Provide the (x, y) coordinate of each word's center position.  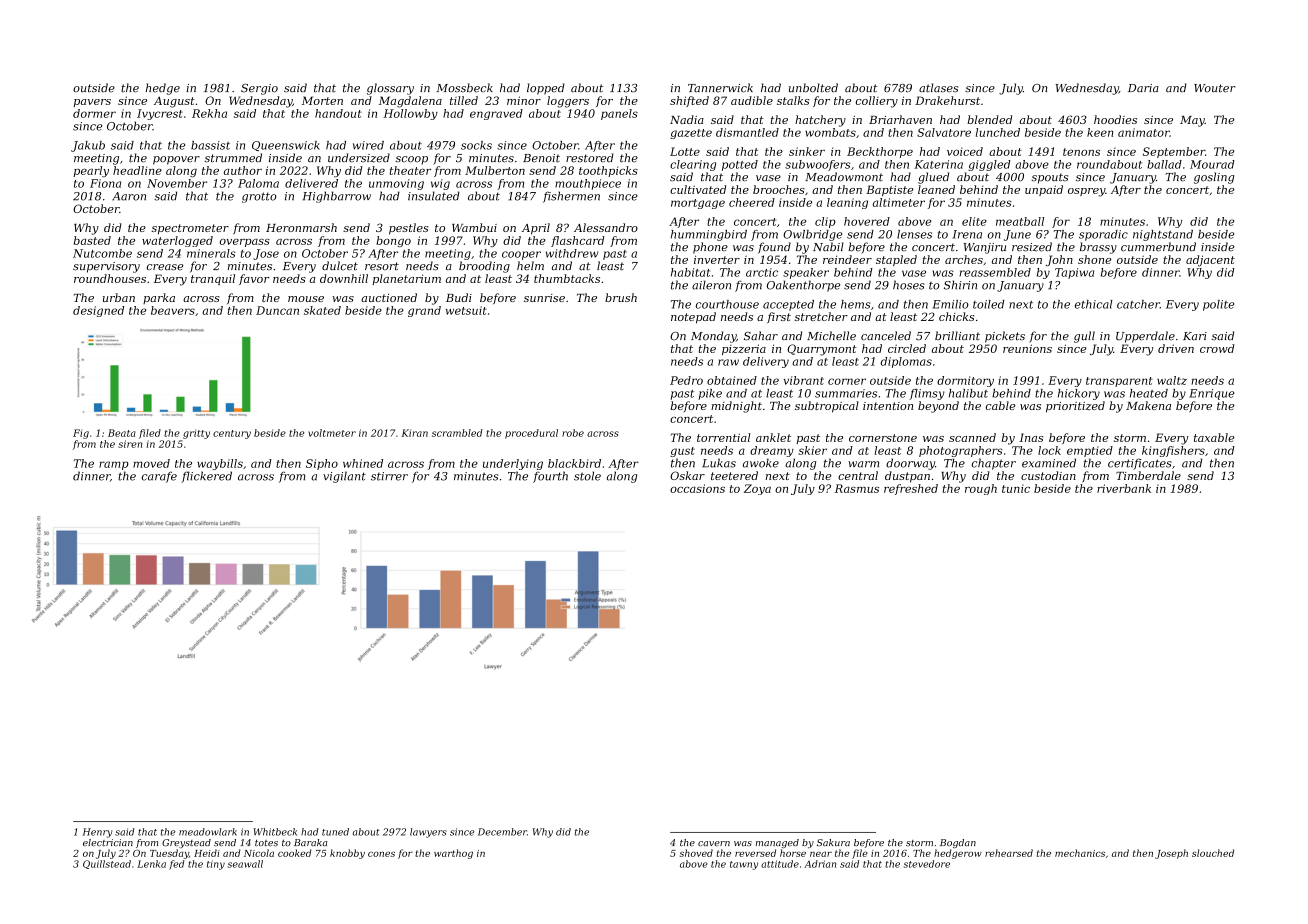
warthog (453, 854)
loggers (568, 102)
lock (1049, 450)
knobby (347, 854)
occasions (697, 488)
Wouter (1215, 88)
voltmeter (332, 433)
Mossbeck (464, 88)
